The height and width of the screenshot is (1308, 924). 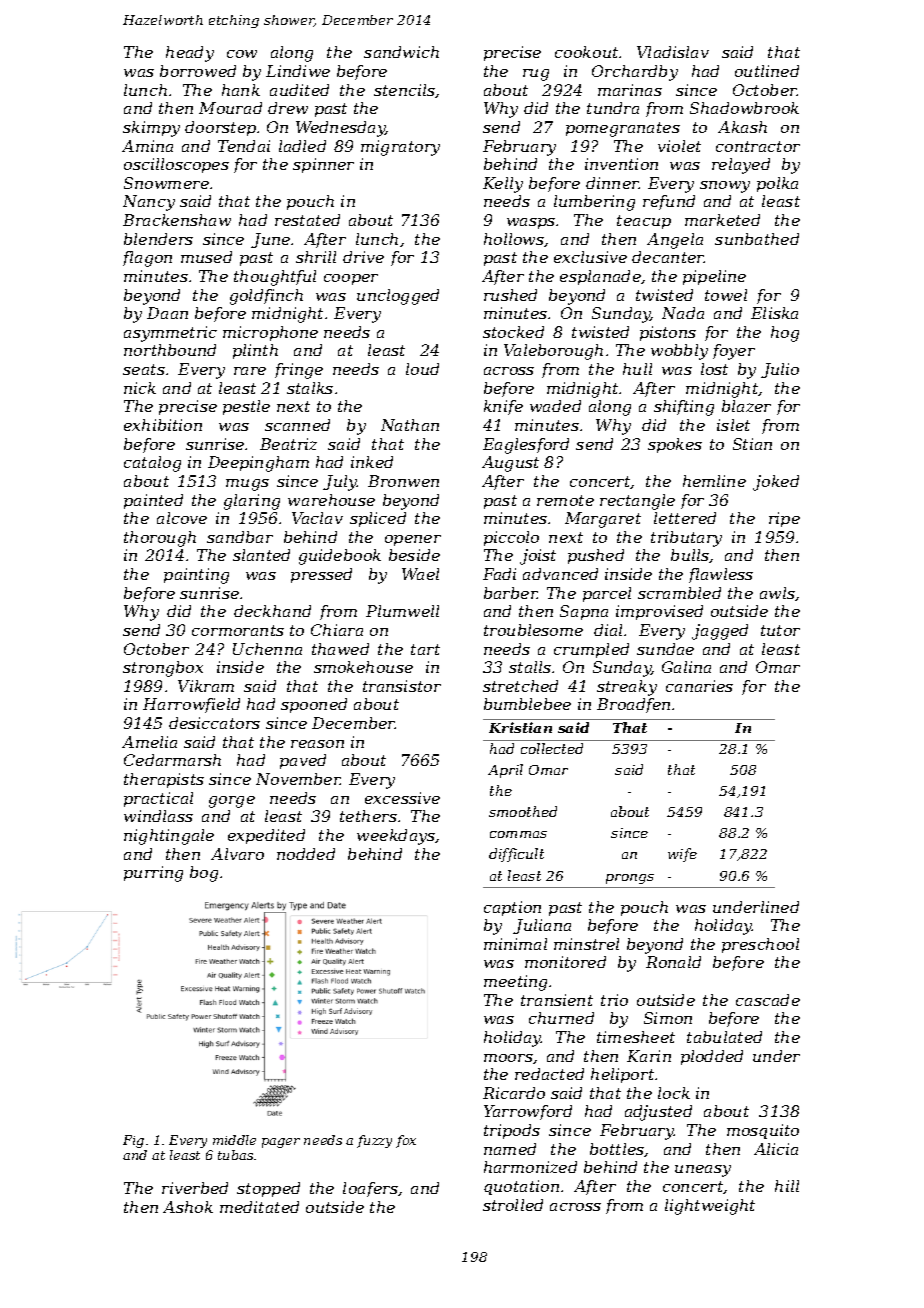 What do you see at coordinates (673, 52) in the screenshot?
I see `Vladislav` at bounding box center [673, 52].
